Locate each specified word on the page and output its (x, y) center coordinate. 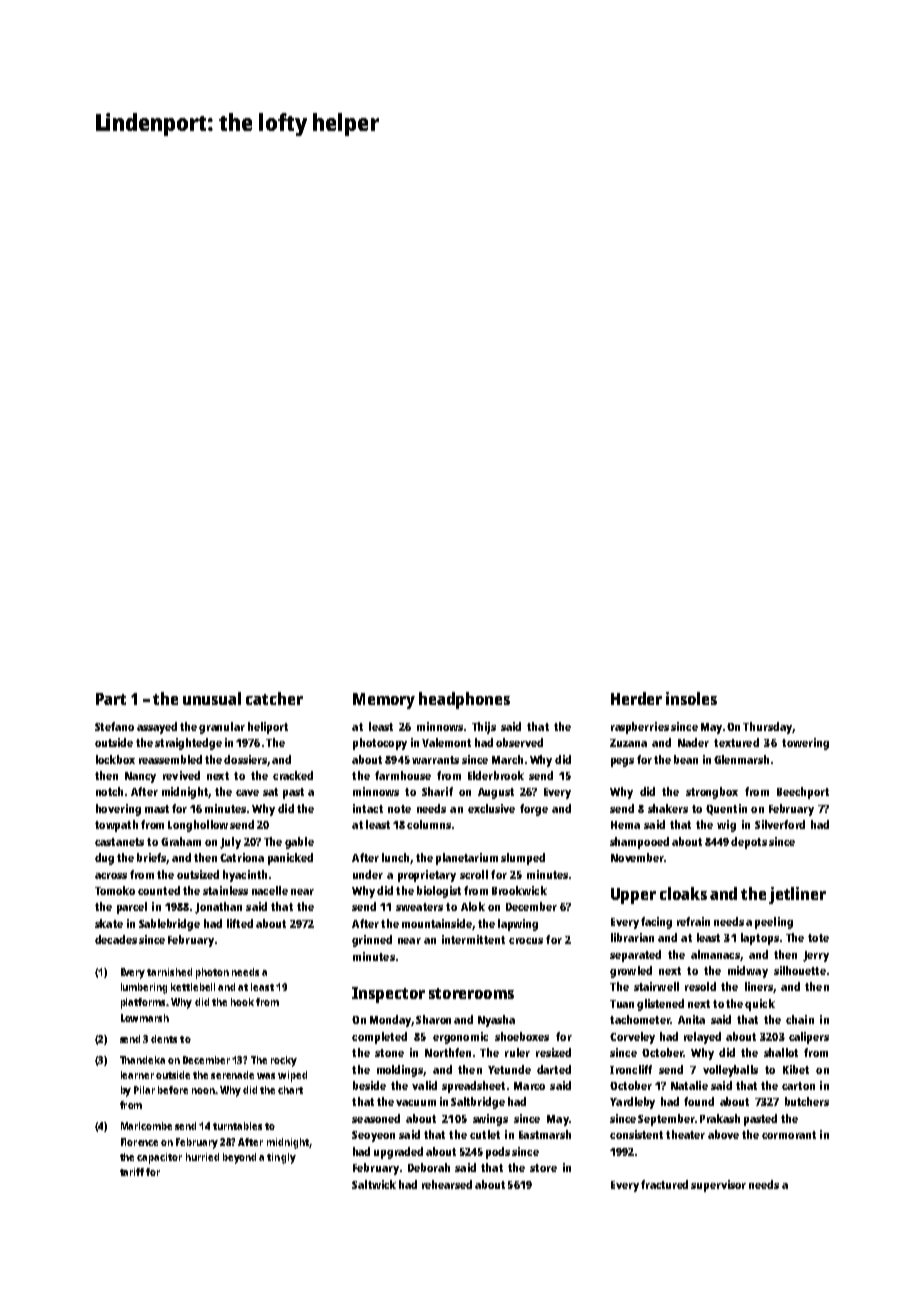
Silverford (780, 824)
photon (212, 973)
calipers (809, 1038)
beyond (239, 1158)
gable (299, 843)
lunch (395, 857)
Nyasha (496, 1021)
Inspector (388, 995)
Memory (384, 701)
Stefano (114, 726)
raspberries (640, 728)
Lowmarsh (145, 1018)
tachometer (640, 1019)
